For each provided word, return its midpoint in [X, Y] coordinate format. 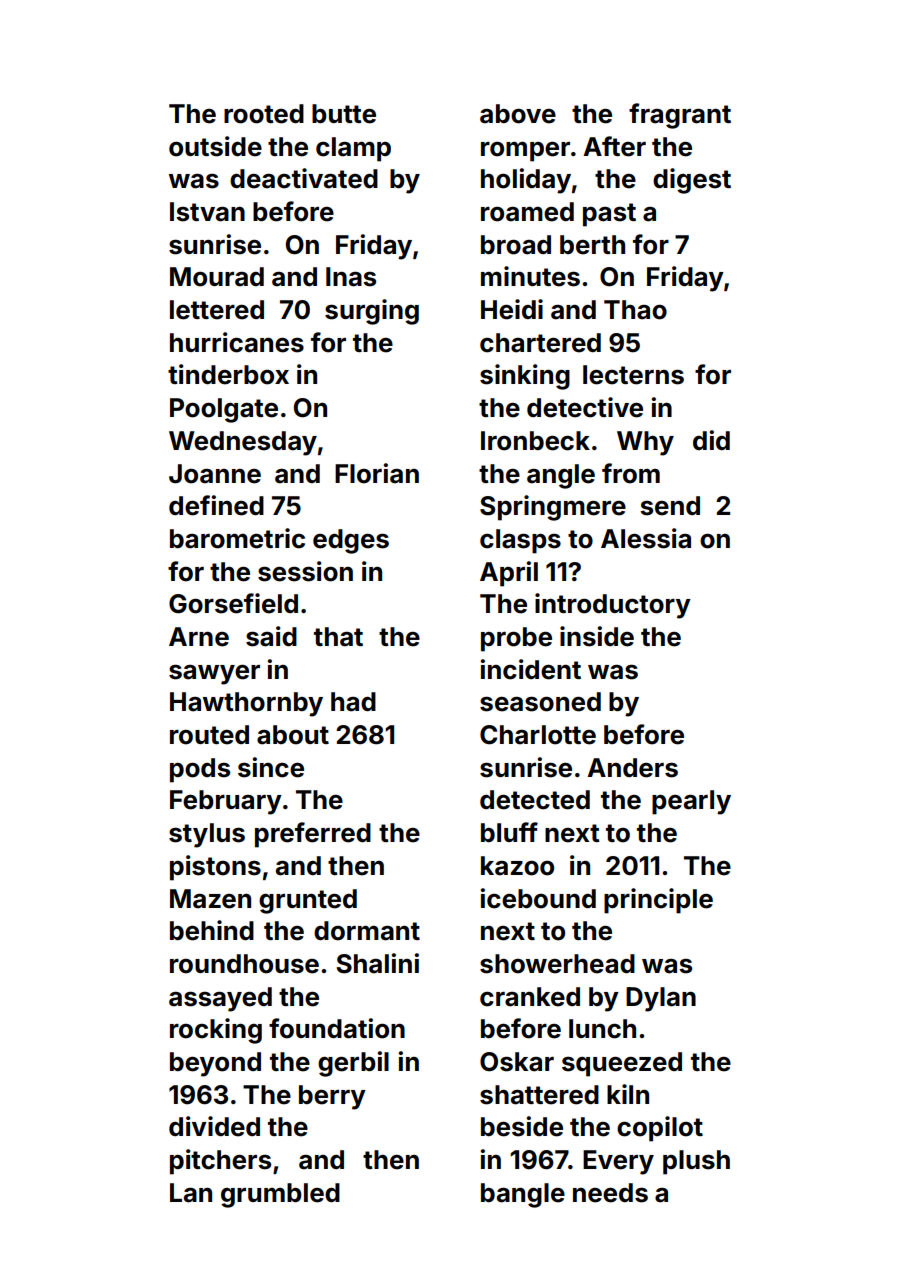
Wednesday [243, 443]
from [631, 473]
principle [658, 901]
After [614, 146]
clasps [520, 541]
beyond [215, 1064]
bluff [509, 832]
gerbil [353, 1064]
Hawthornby [246, 704]
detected [535, 800]
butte [344, 114]
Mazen [210, 899]
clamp [353, 149]
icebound [538, 898]
